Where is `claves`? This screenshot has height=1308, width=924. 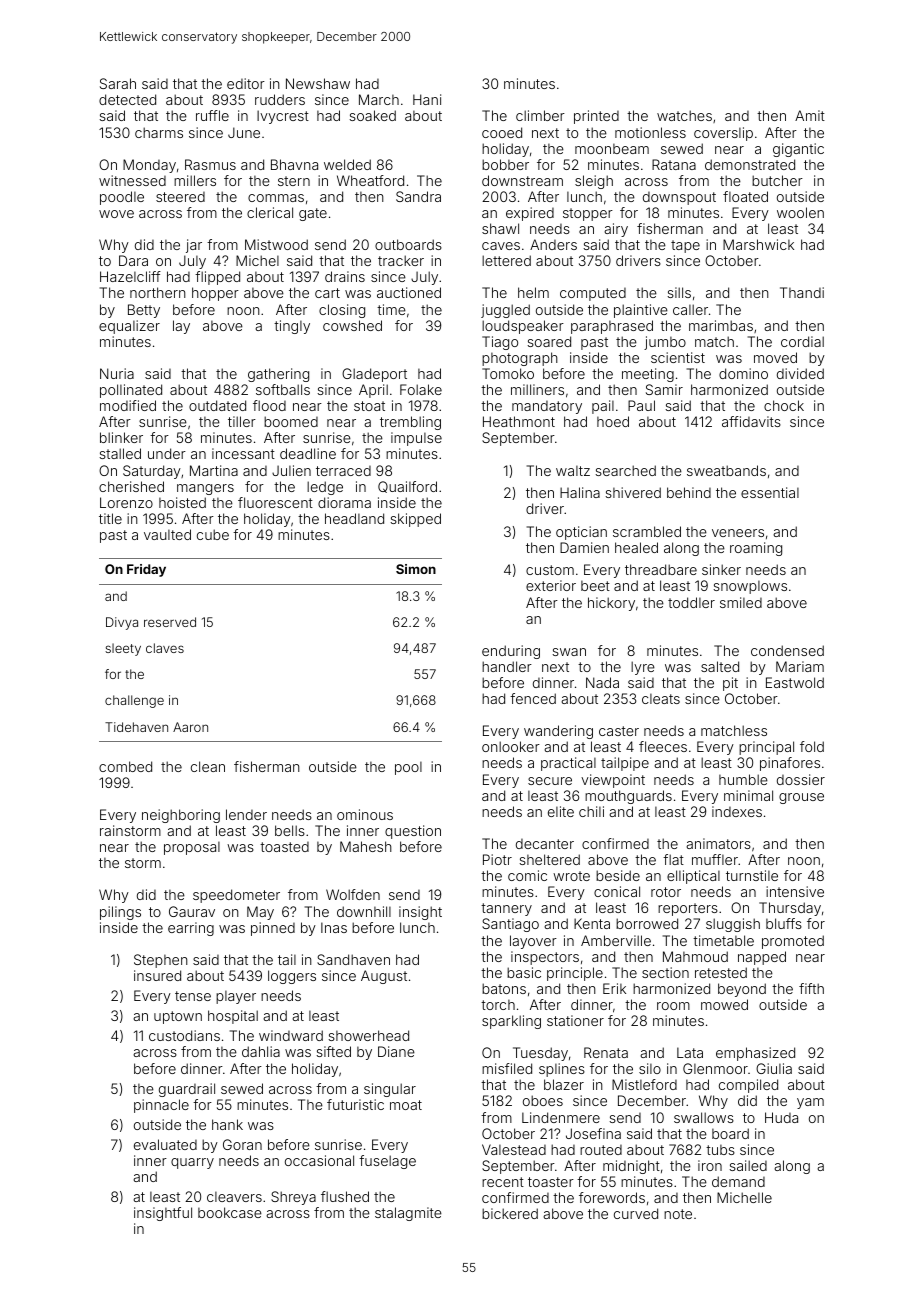 claves is located at coordinates (165, 648).
